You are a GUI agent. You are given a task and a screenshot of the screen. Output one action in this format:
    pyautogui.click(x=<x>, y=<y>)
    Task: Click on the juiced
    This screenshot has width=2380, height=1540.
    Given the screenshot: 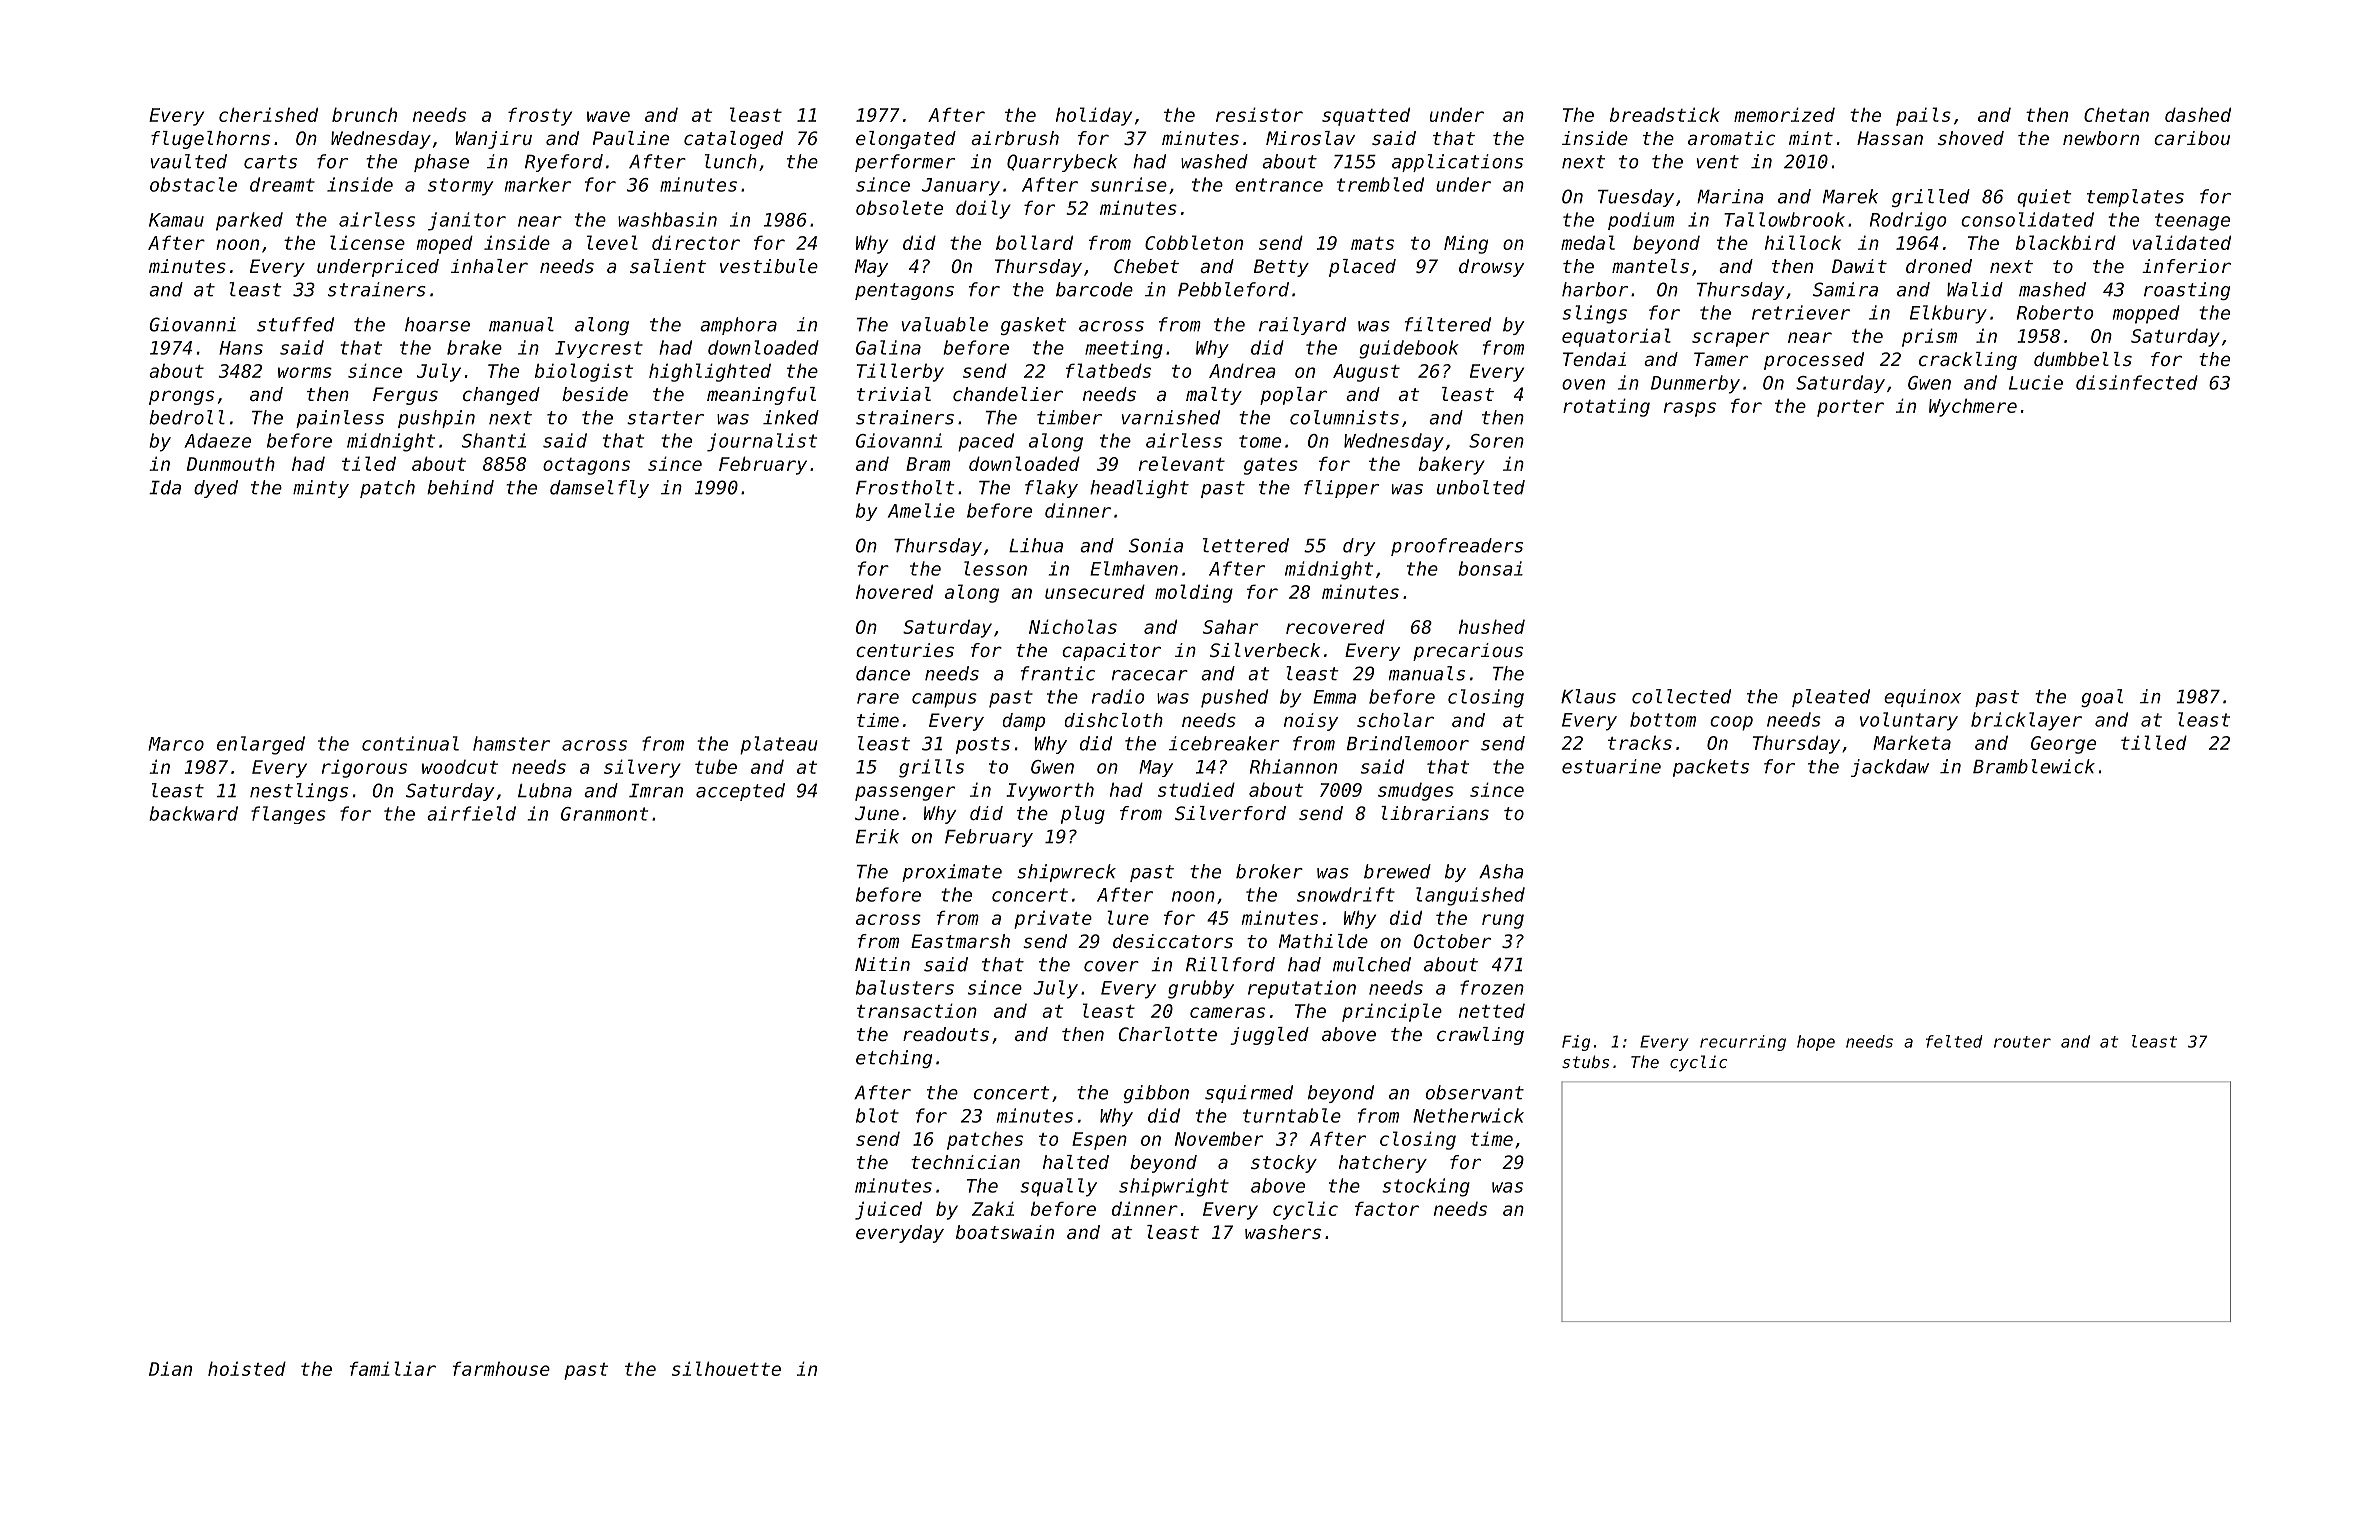 What is the action you would take?
    pyautogui.click(x=888, y=1210)
